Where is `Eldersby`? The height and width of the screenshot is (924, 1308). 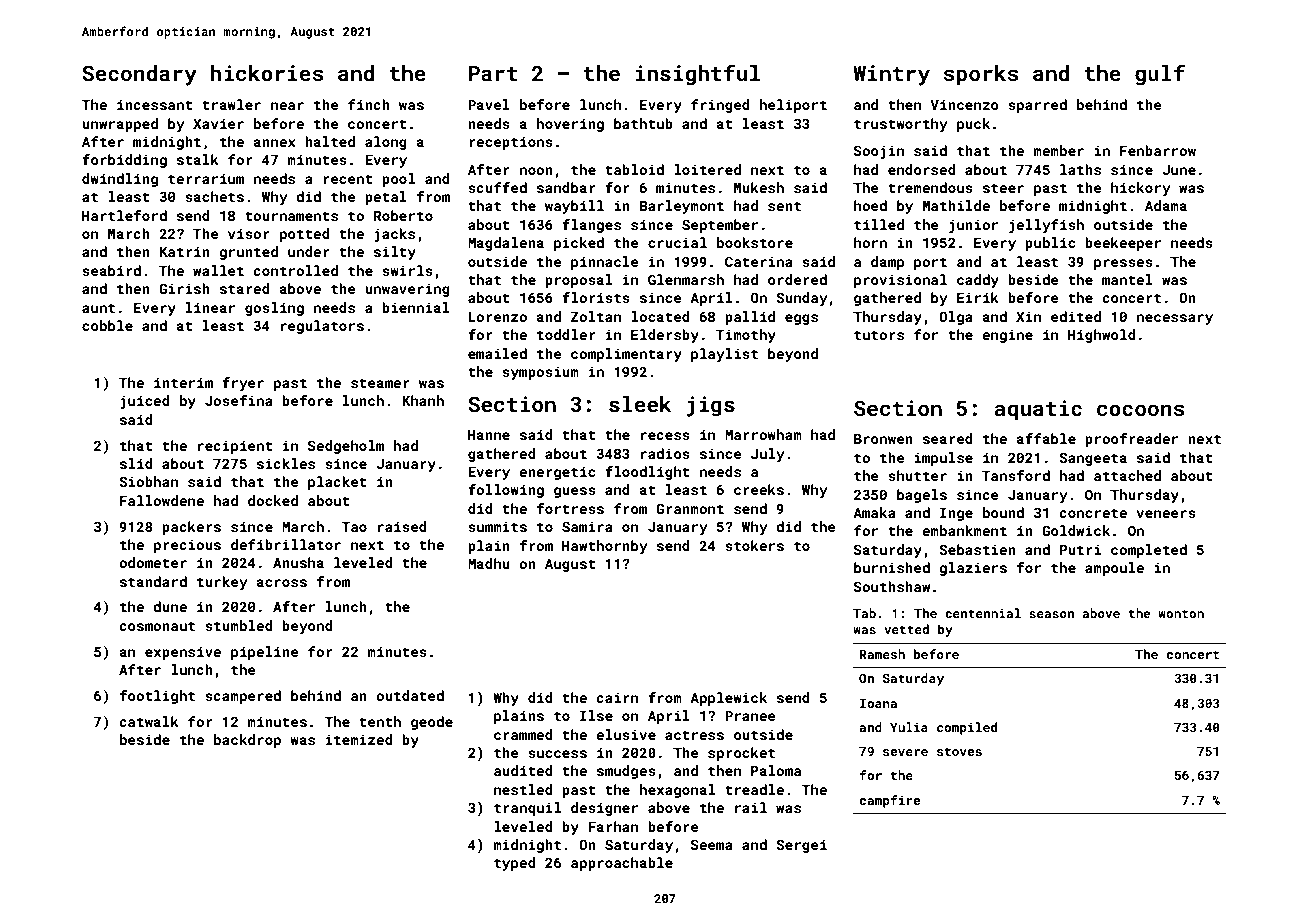
Eldersby is located at coordinates (665, 336).
